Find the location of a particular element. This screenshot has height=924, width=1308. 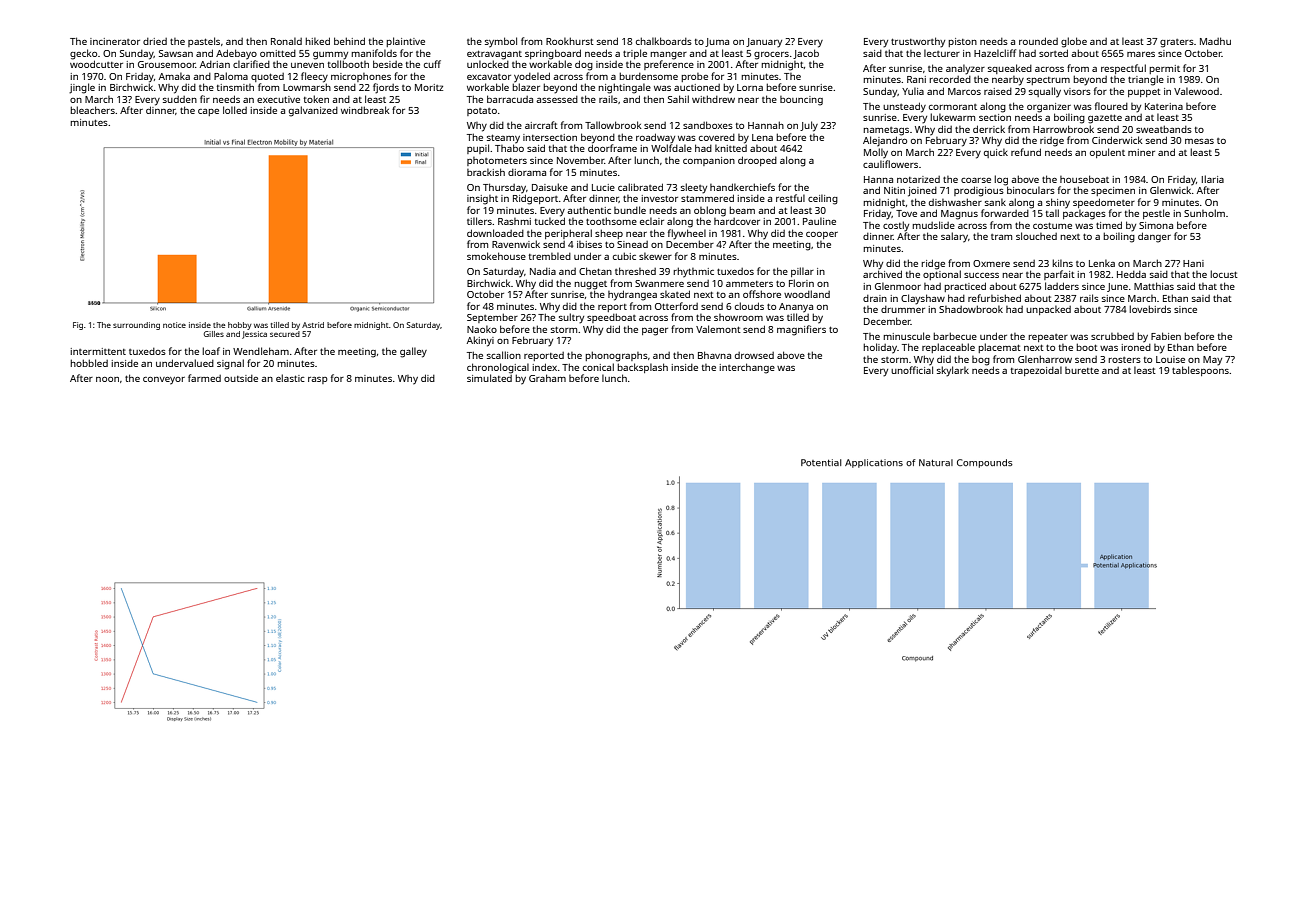

Akinyi is located at coordinates (480, 341).
